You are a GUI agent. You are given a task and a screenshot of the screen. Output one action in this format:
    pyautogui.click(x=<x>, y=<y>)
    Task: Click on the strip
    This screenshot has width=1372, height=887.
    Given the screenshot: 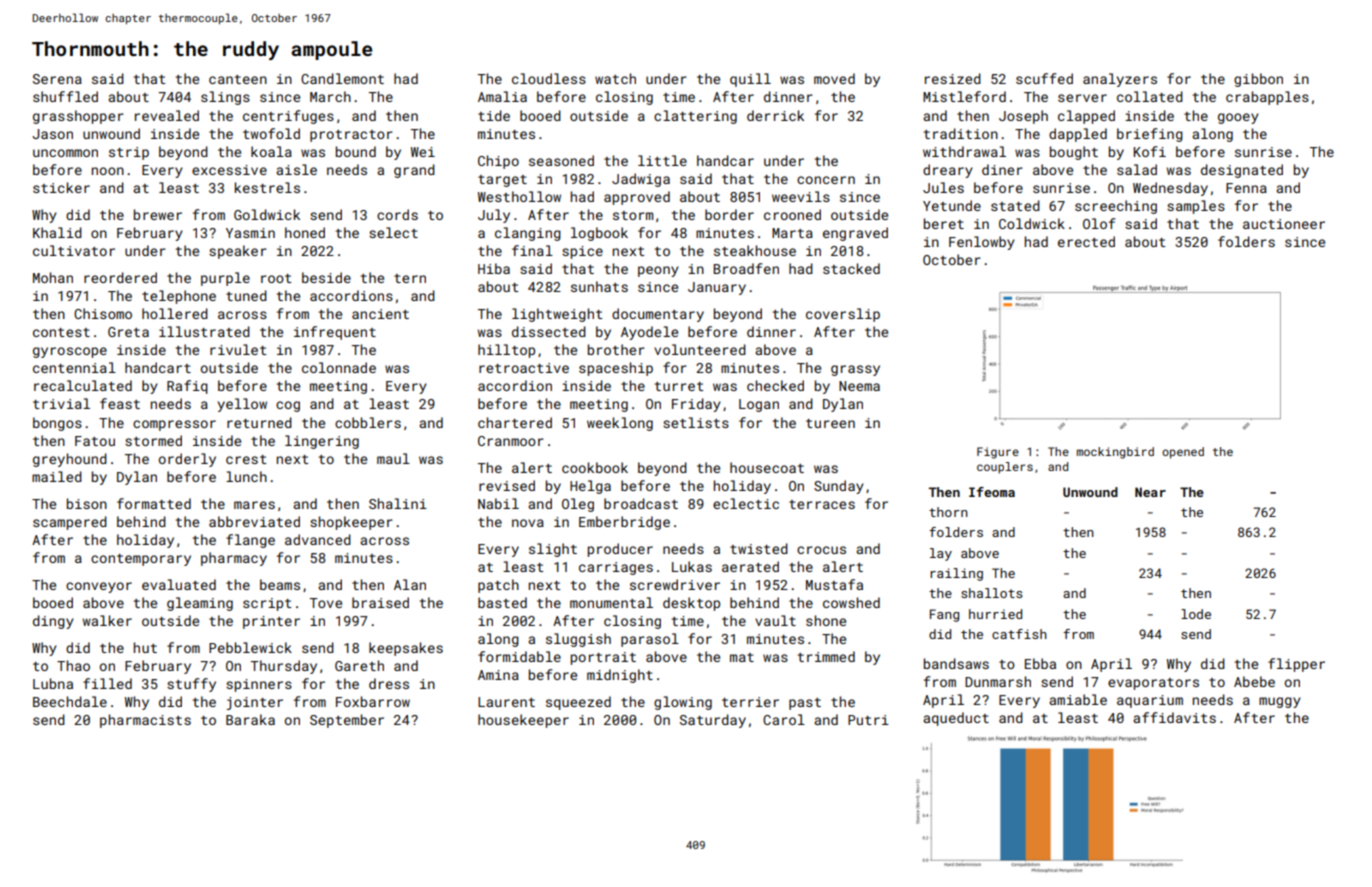 What is the action you would take?
    pyautogui.click(x=129, y=153)
